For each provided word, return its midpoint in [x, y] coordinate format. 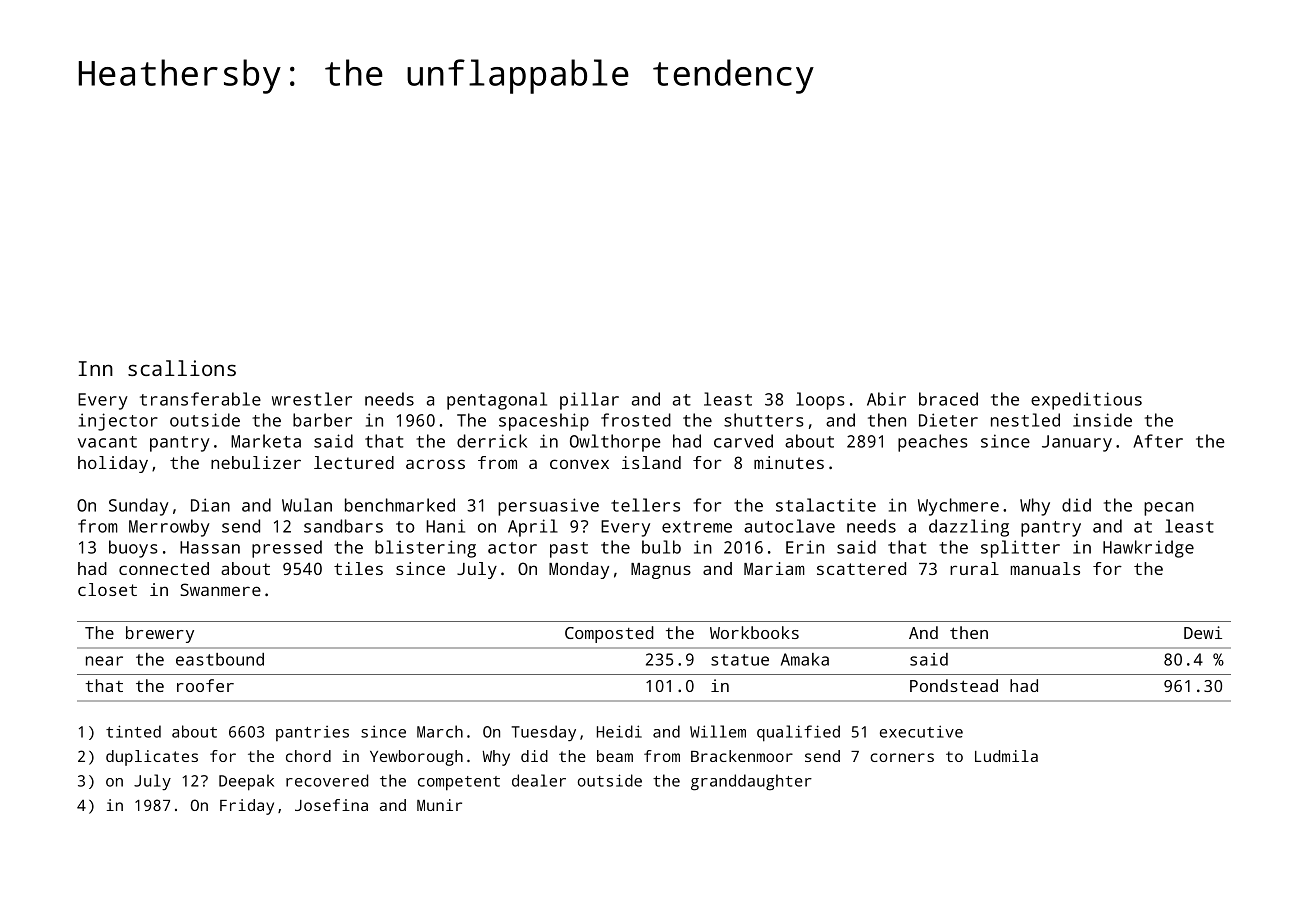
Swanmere [220, 589]
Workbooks [754, 632]
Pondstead [954, 685]
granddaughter [751, 782]
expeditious [1086, 401]
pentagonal [497, 401]
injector [118, 422]
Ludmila [1006, 756]
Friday [247, 807]
